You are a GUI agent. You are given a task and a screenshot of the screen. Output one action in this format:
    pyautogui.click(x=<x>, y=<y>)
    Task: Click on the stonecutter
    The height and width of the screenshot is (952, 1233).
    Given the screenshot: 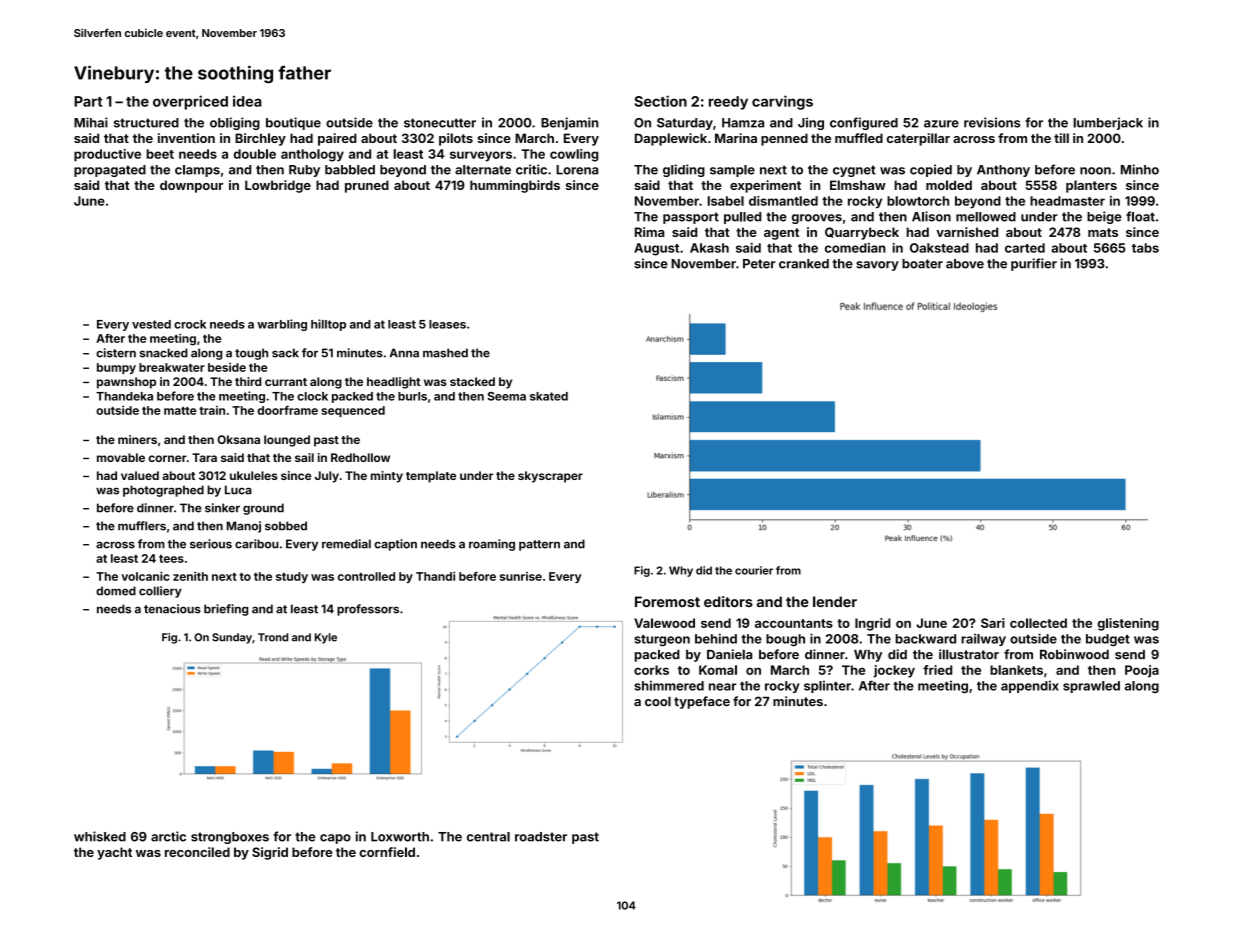 What is the action you would take?
    pyautogui.click(x=440, y=123)
